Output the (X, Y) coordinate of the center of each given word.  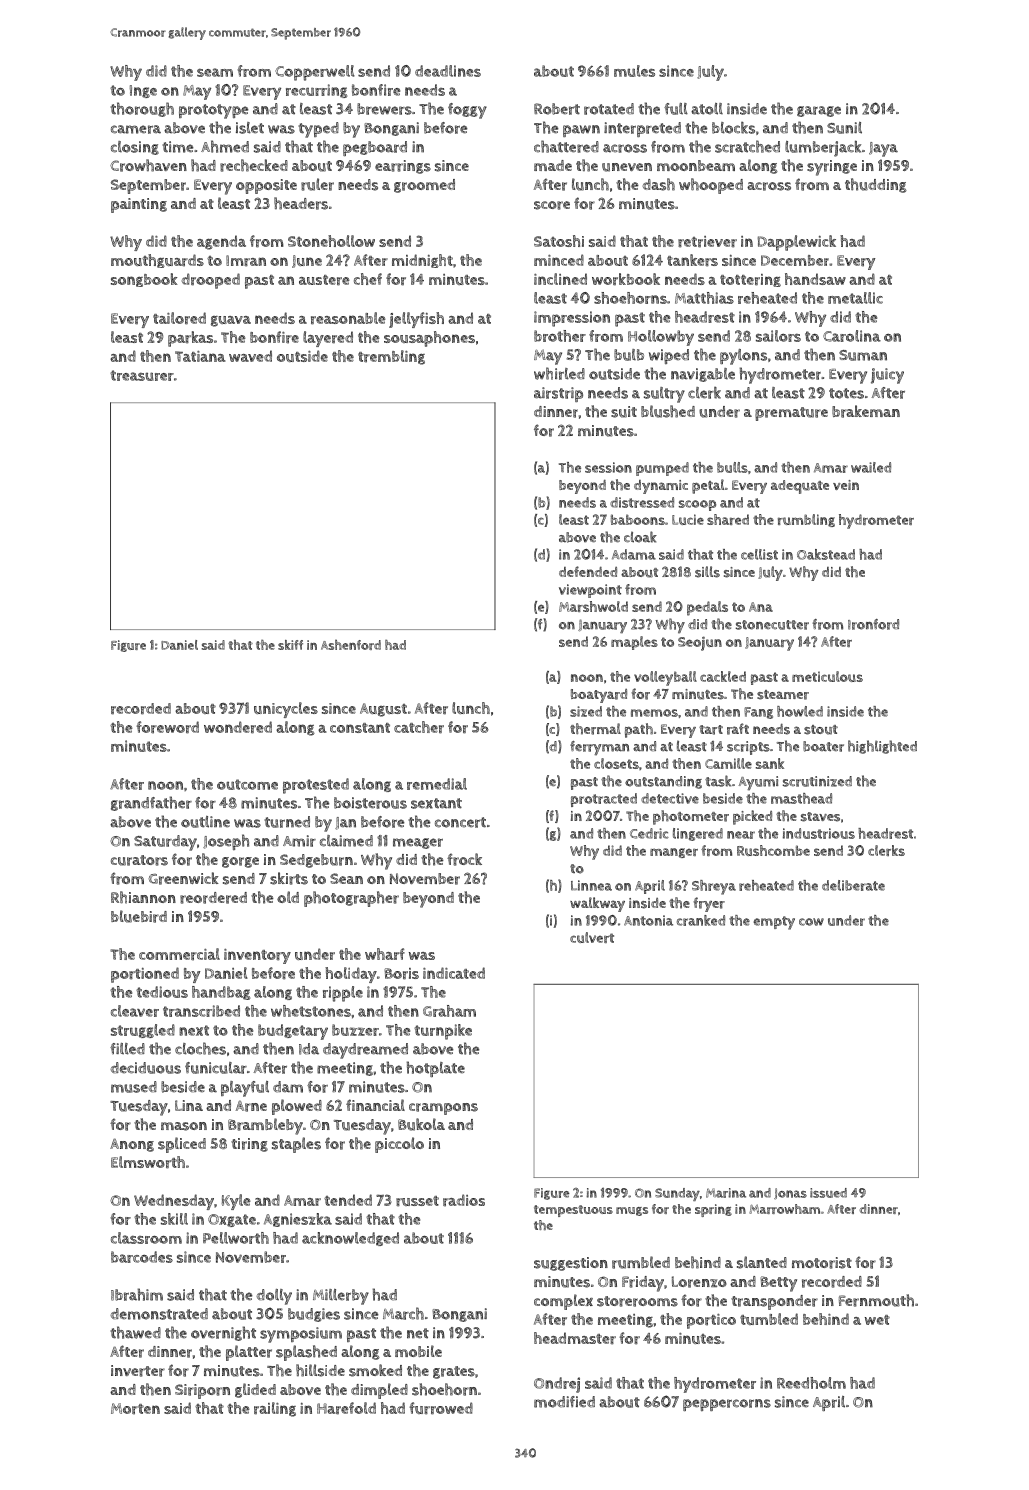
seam (215, 72)
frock (464, 859)
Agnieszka (298, 1220)
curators (139, 860)
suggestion (571, 1264)
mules (634, 71)
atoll (707, 109)
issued (828, 1193)
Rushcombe (773, 850)
